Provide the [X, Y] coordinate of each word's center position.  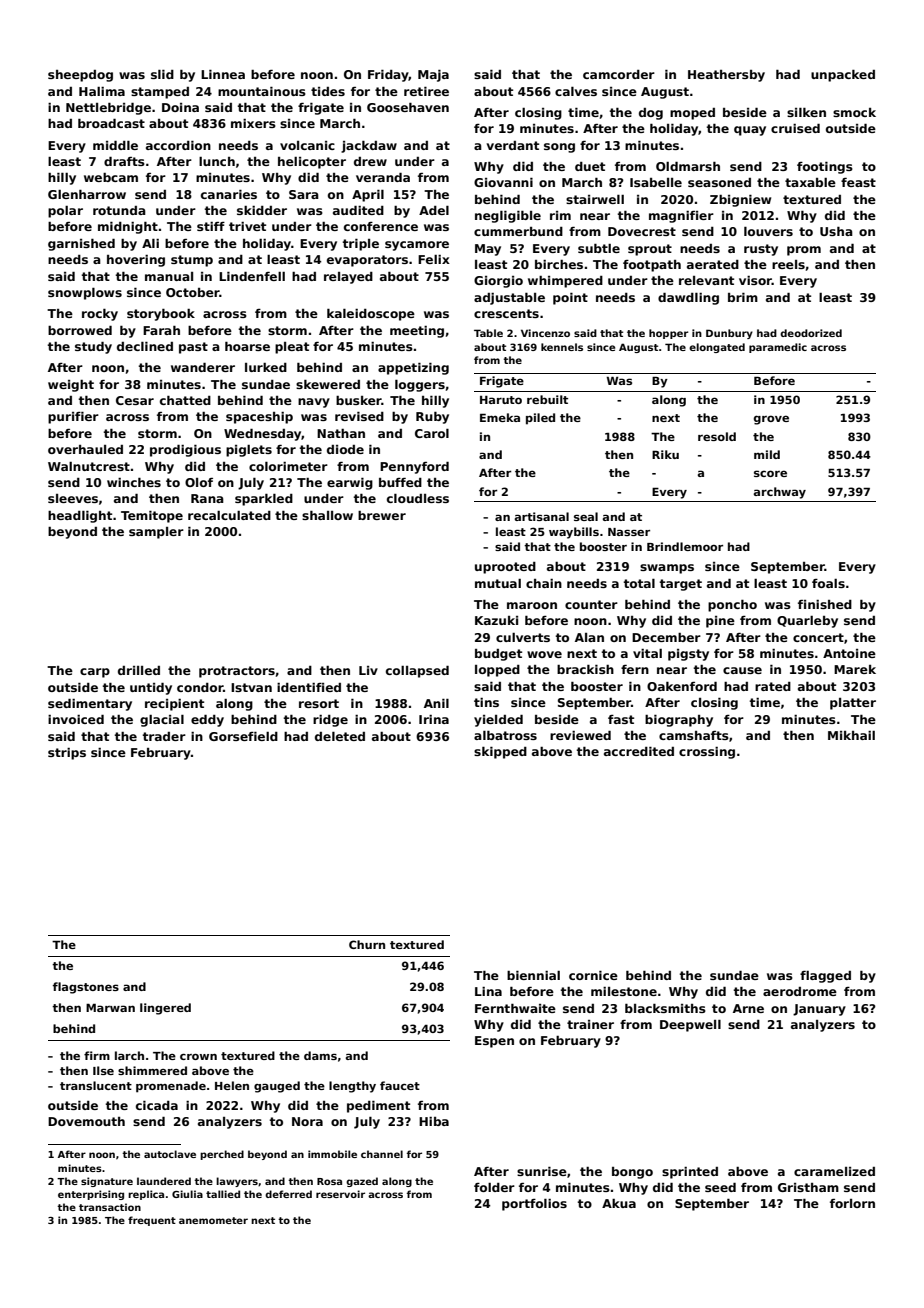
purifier [73, 418]
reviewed [580, 735]
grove [771, 420]
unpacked [843, 76]
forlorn [852, 1203]
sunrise [542, 1171]
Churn [367, 944]
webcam [111, 177]
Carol [432, 433]
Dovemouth [86, 1121]
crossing [707, 753]
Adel [434, 210]
